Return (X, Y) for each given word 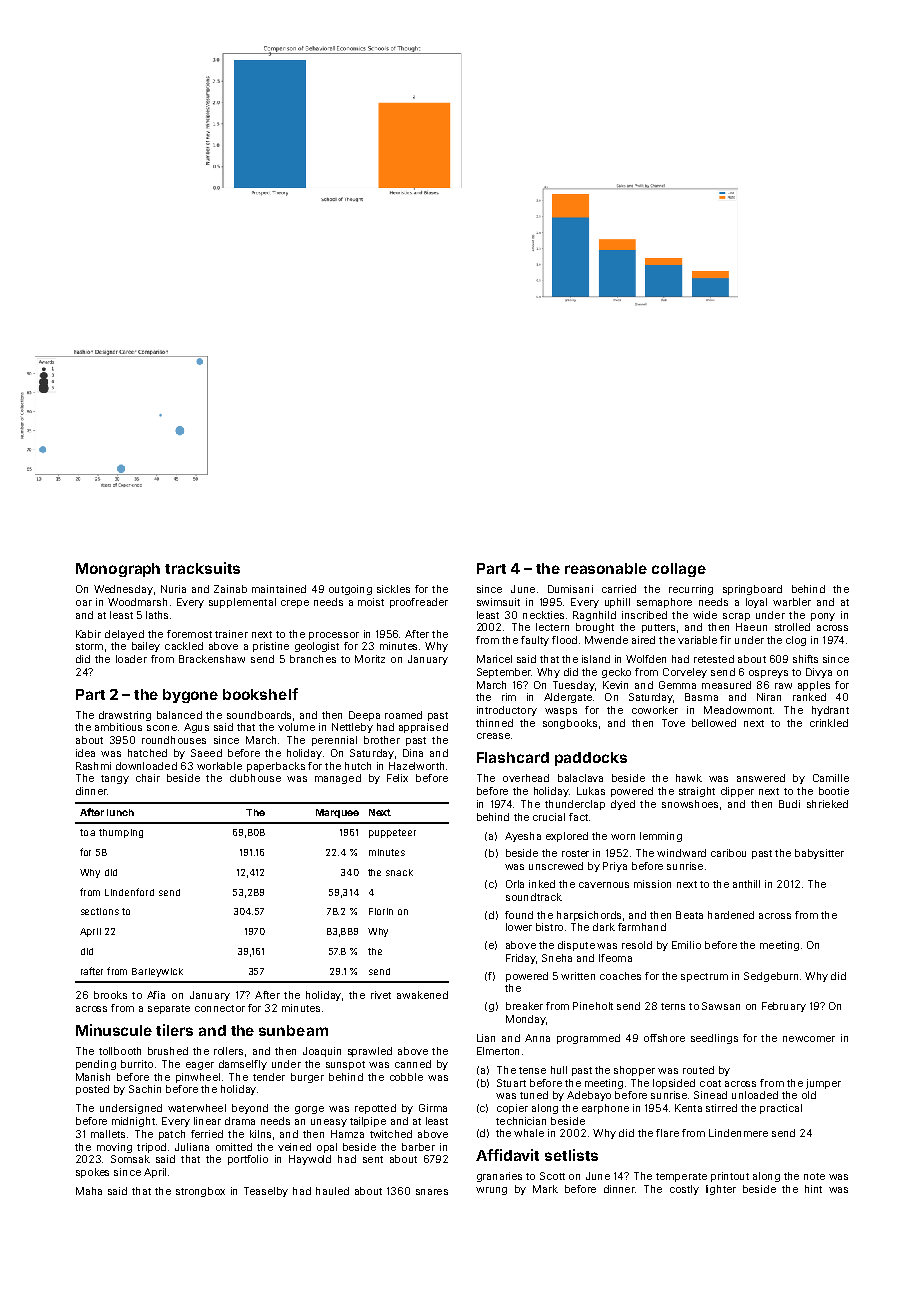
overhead (526, 778)
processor (334, 636)
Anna (537, 1038)
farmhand (642, 927)
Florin (381, 911)
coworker (655, 710)
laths (157, 615)
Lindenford (129, 892)
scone (162, 728)
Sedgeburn (771, 977)
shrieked (827, 804)
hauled (332, 1191)
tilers (174, 1030)
